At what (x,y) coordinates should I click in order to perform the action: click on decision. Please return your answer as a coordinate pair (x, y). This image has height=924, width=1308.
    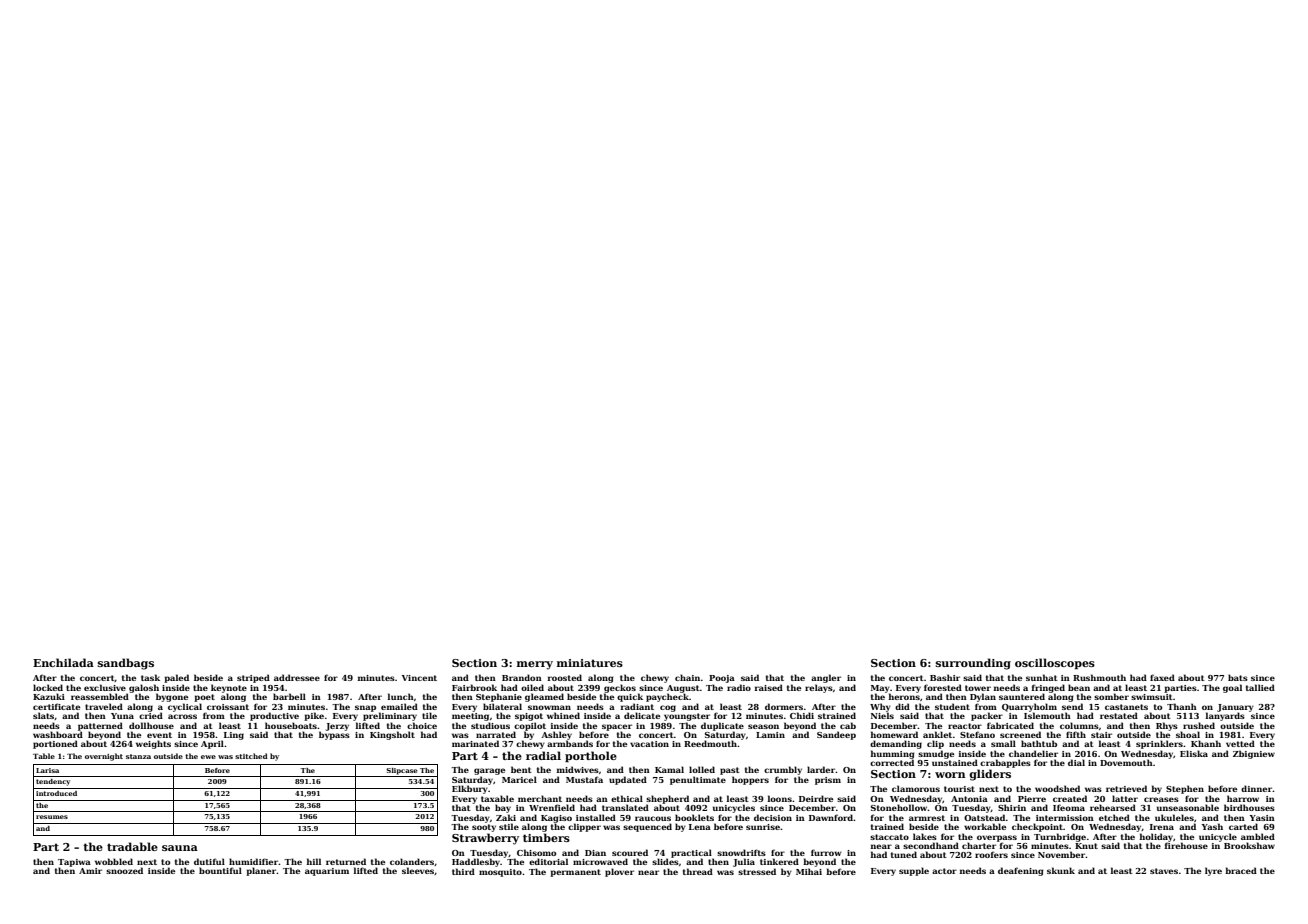
    Looking at the image, I should click on (773, 817).
